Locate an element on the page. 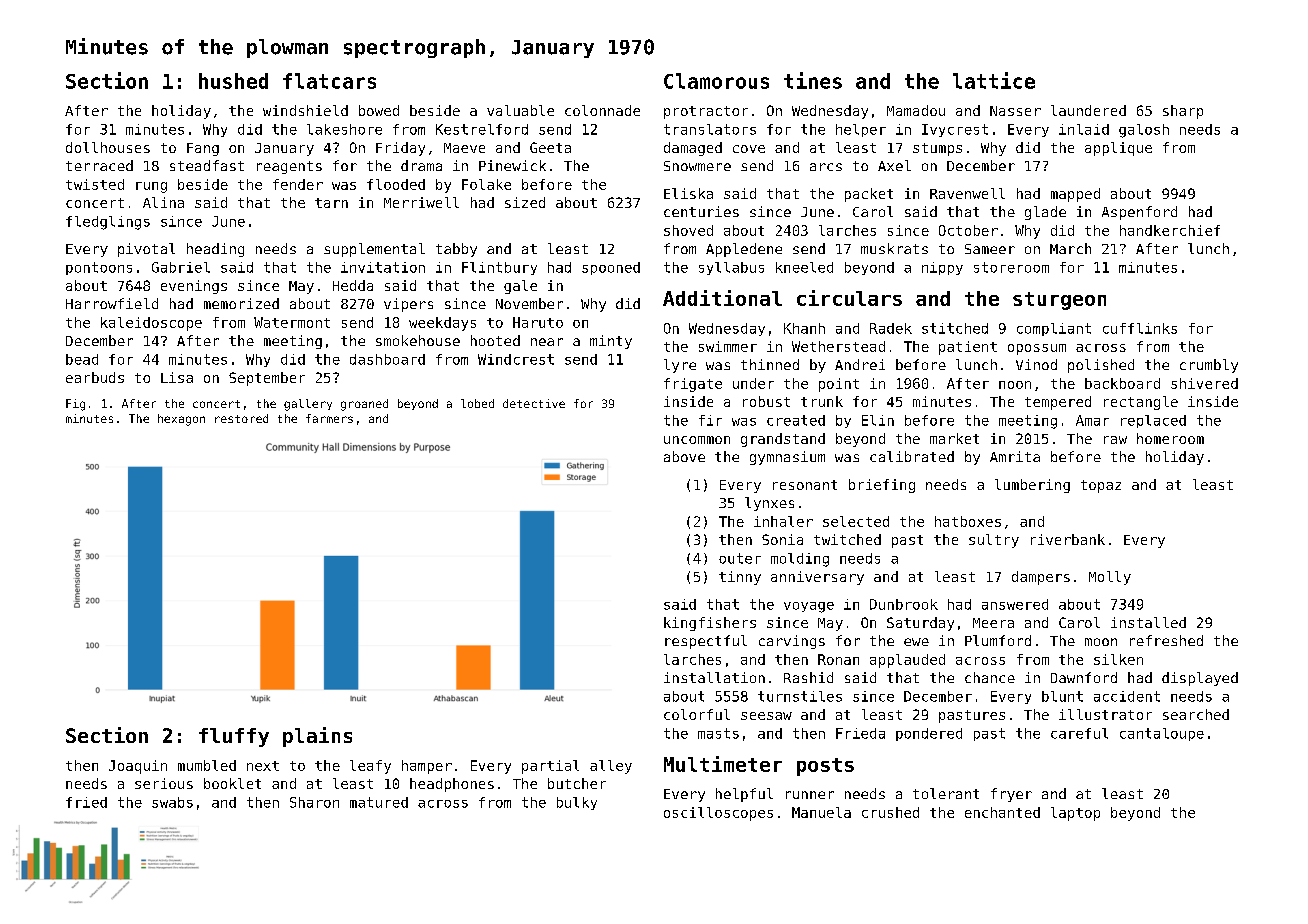 Image resolution: width=1308 pixels, height=924 pixels. above is located at coordinates (684, 456).
